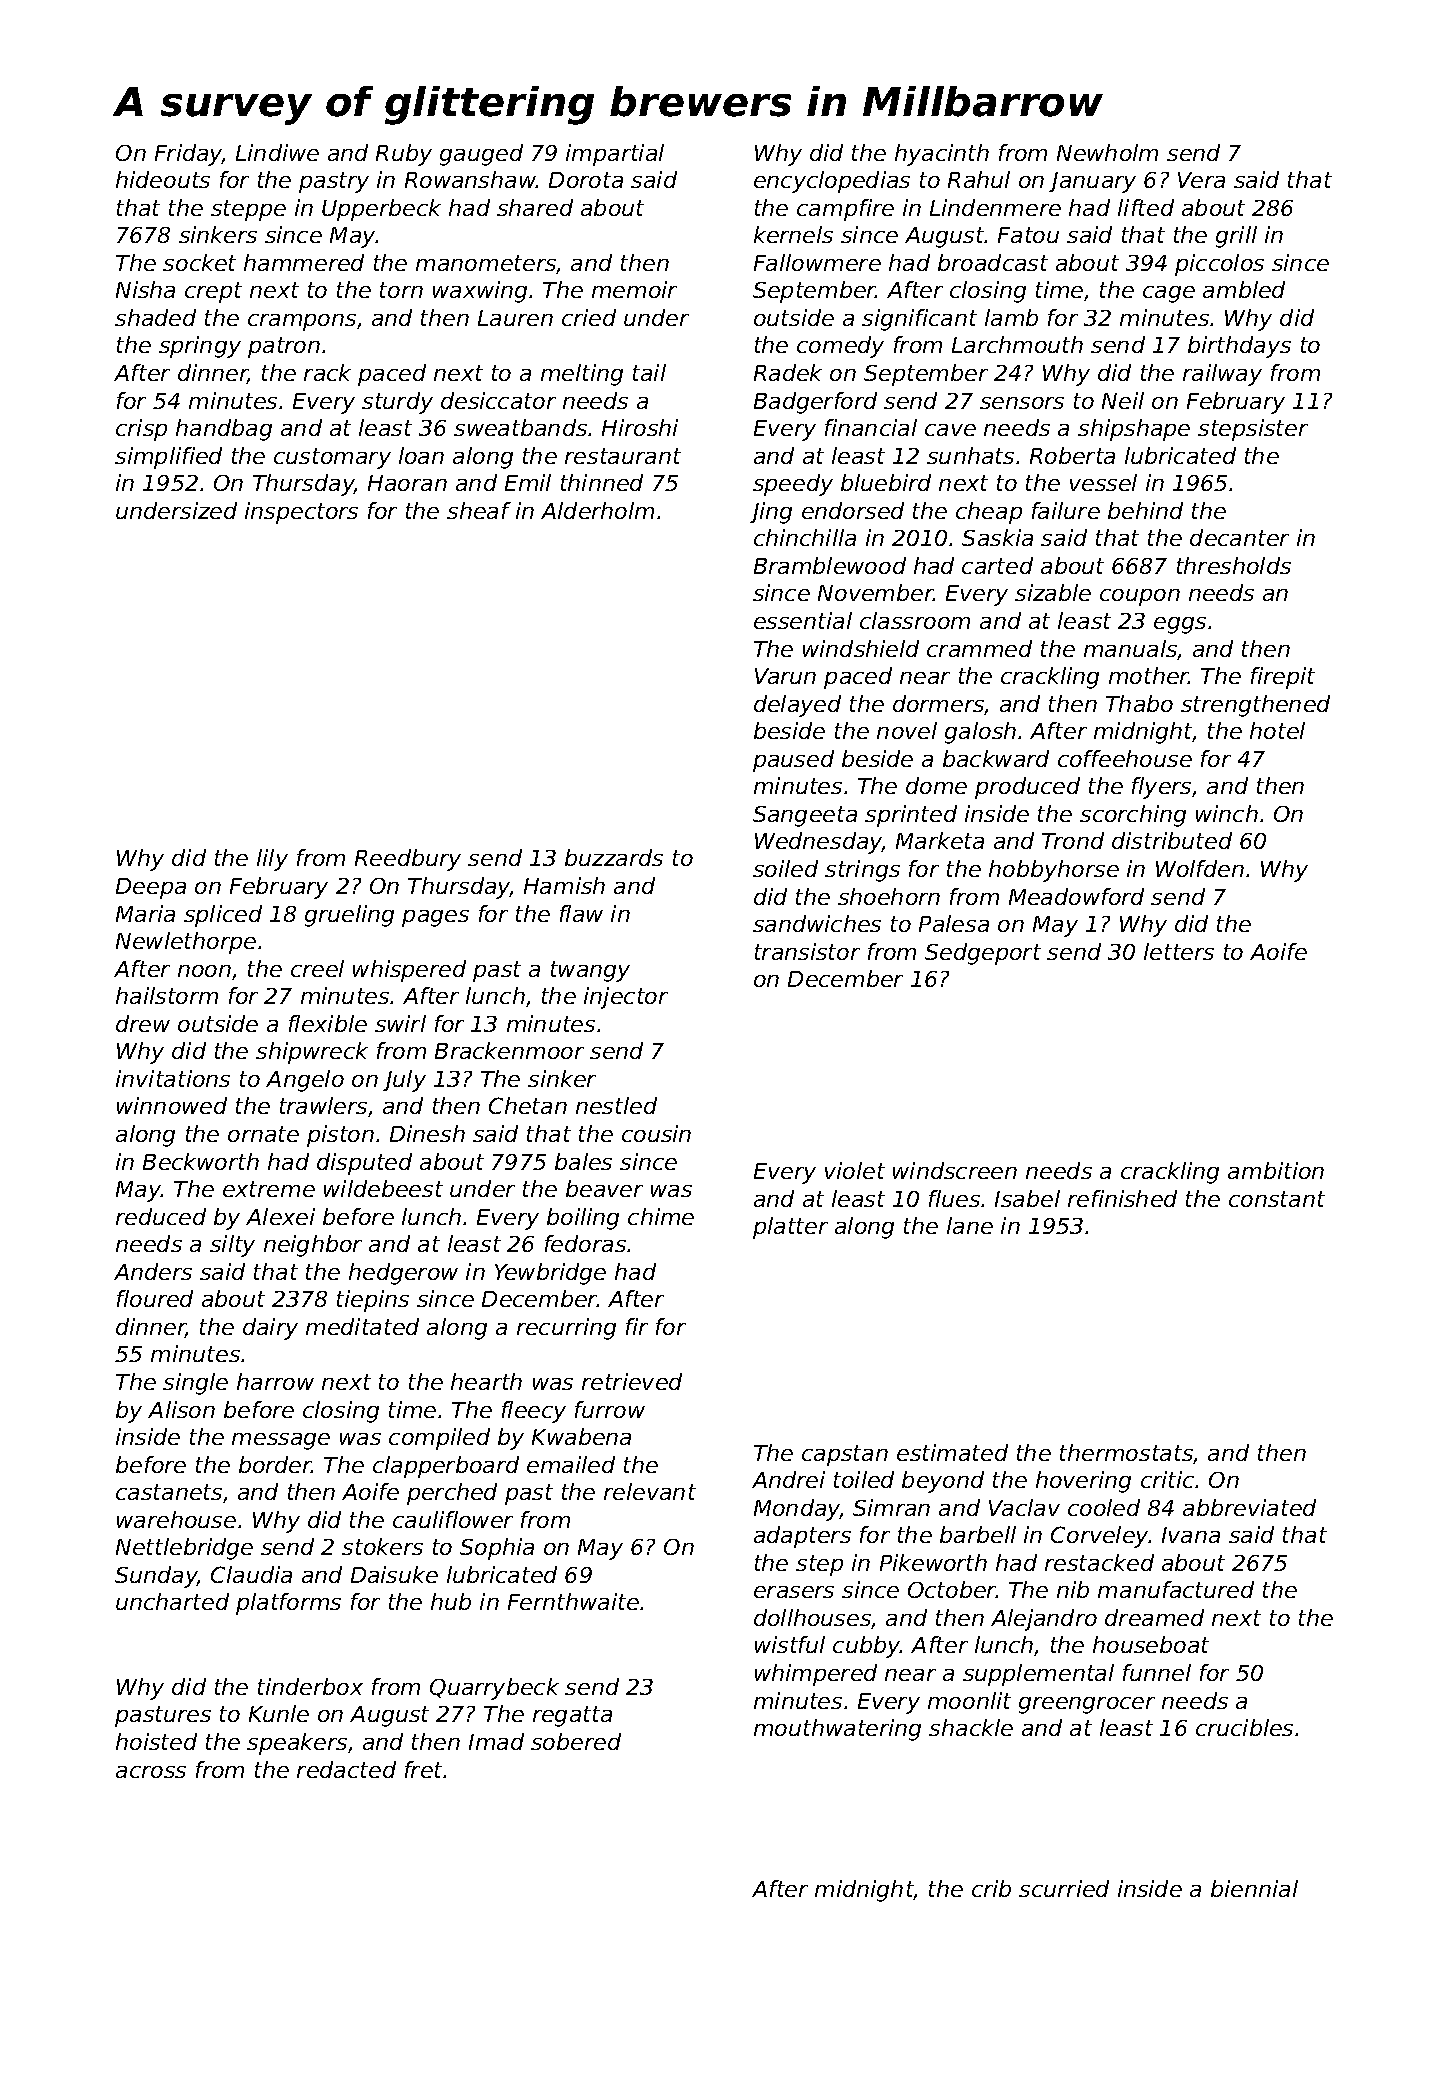 Image resolution: width=1450 pixels, height=2100 pixels. I want to click on hideouts, so click(163, 179).
